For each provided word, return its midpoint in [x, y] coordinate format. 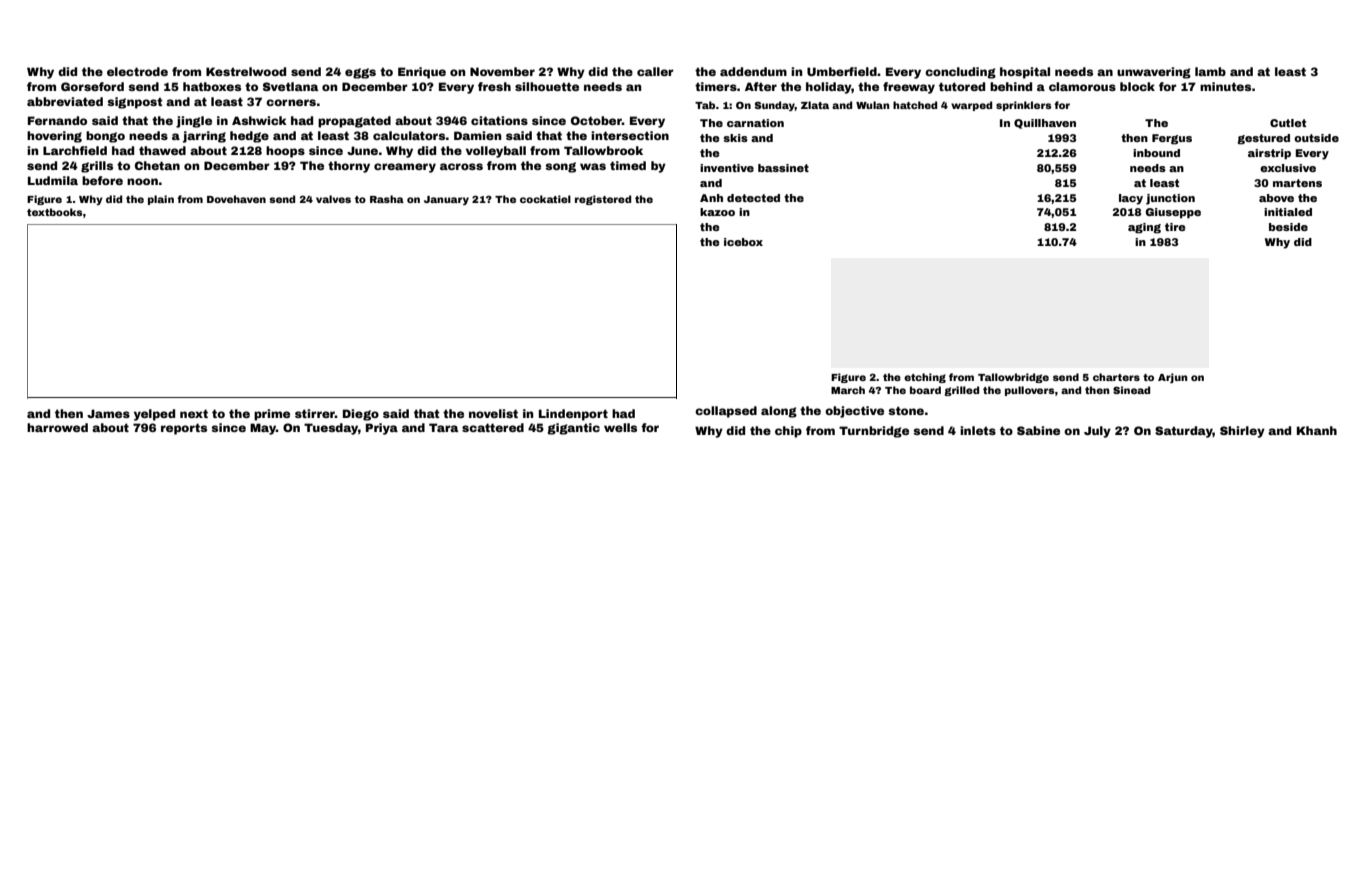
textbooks [55, 212]
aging [1144, 228]
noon [142, 181]
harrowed [57, 427]
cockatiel [545, 199]
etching [925, 378]
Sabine [1038, 430]
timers [716, 86]
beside [1288, 227]
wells [620, 427]
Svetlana [290, 86]
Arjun [1172, 378]
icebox [743, 242]
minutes [1225, 86]
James [108, 413]
